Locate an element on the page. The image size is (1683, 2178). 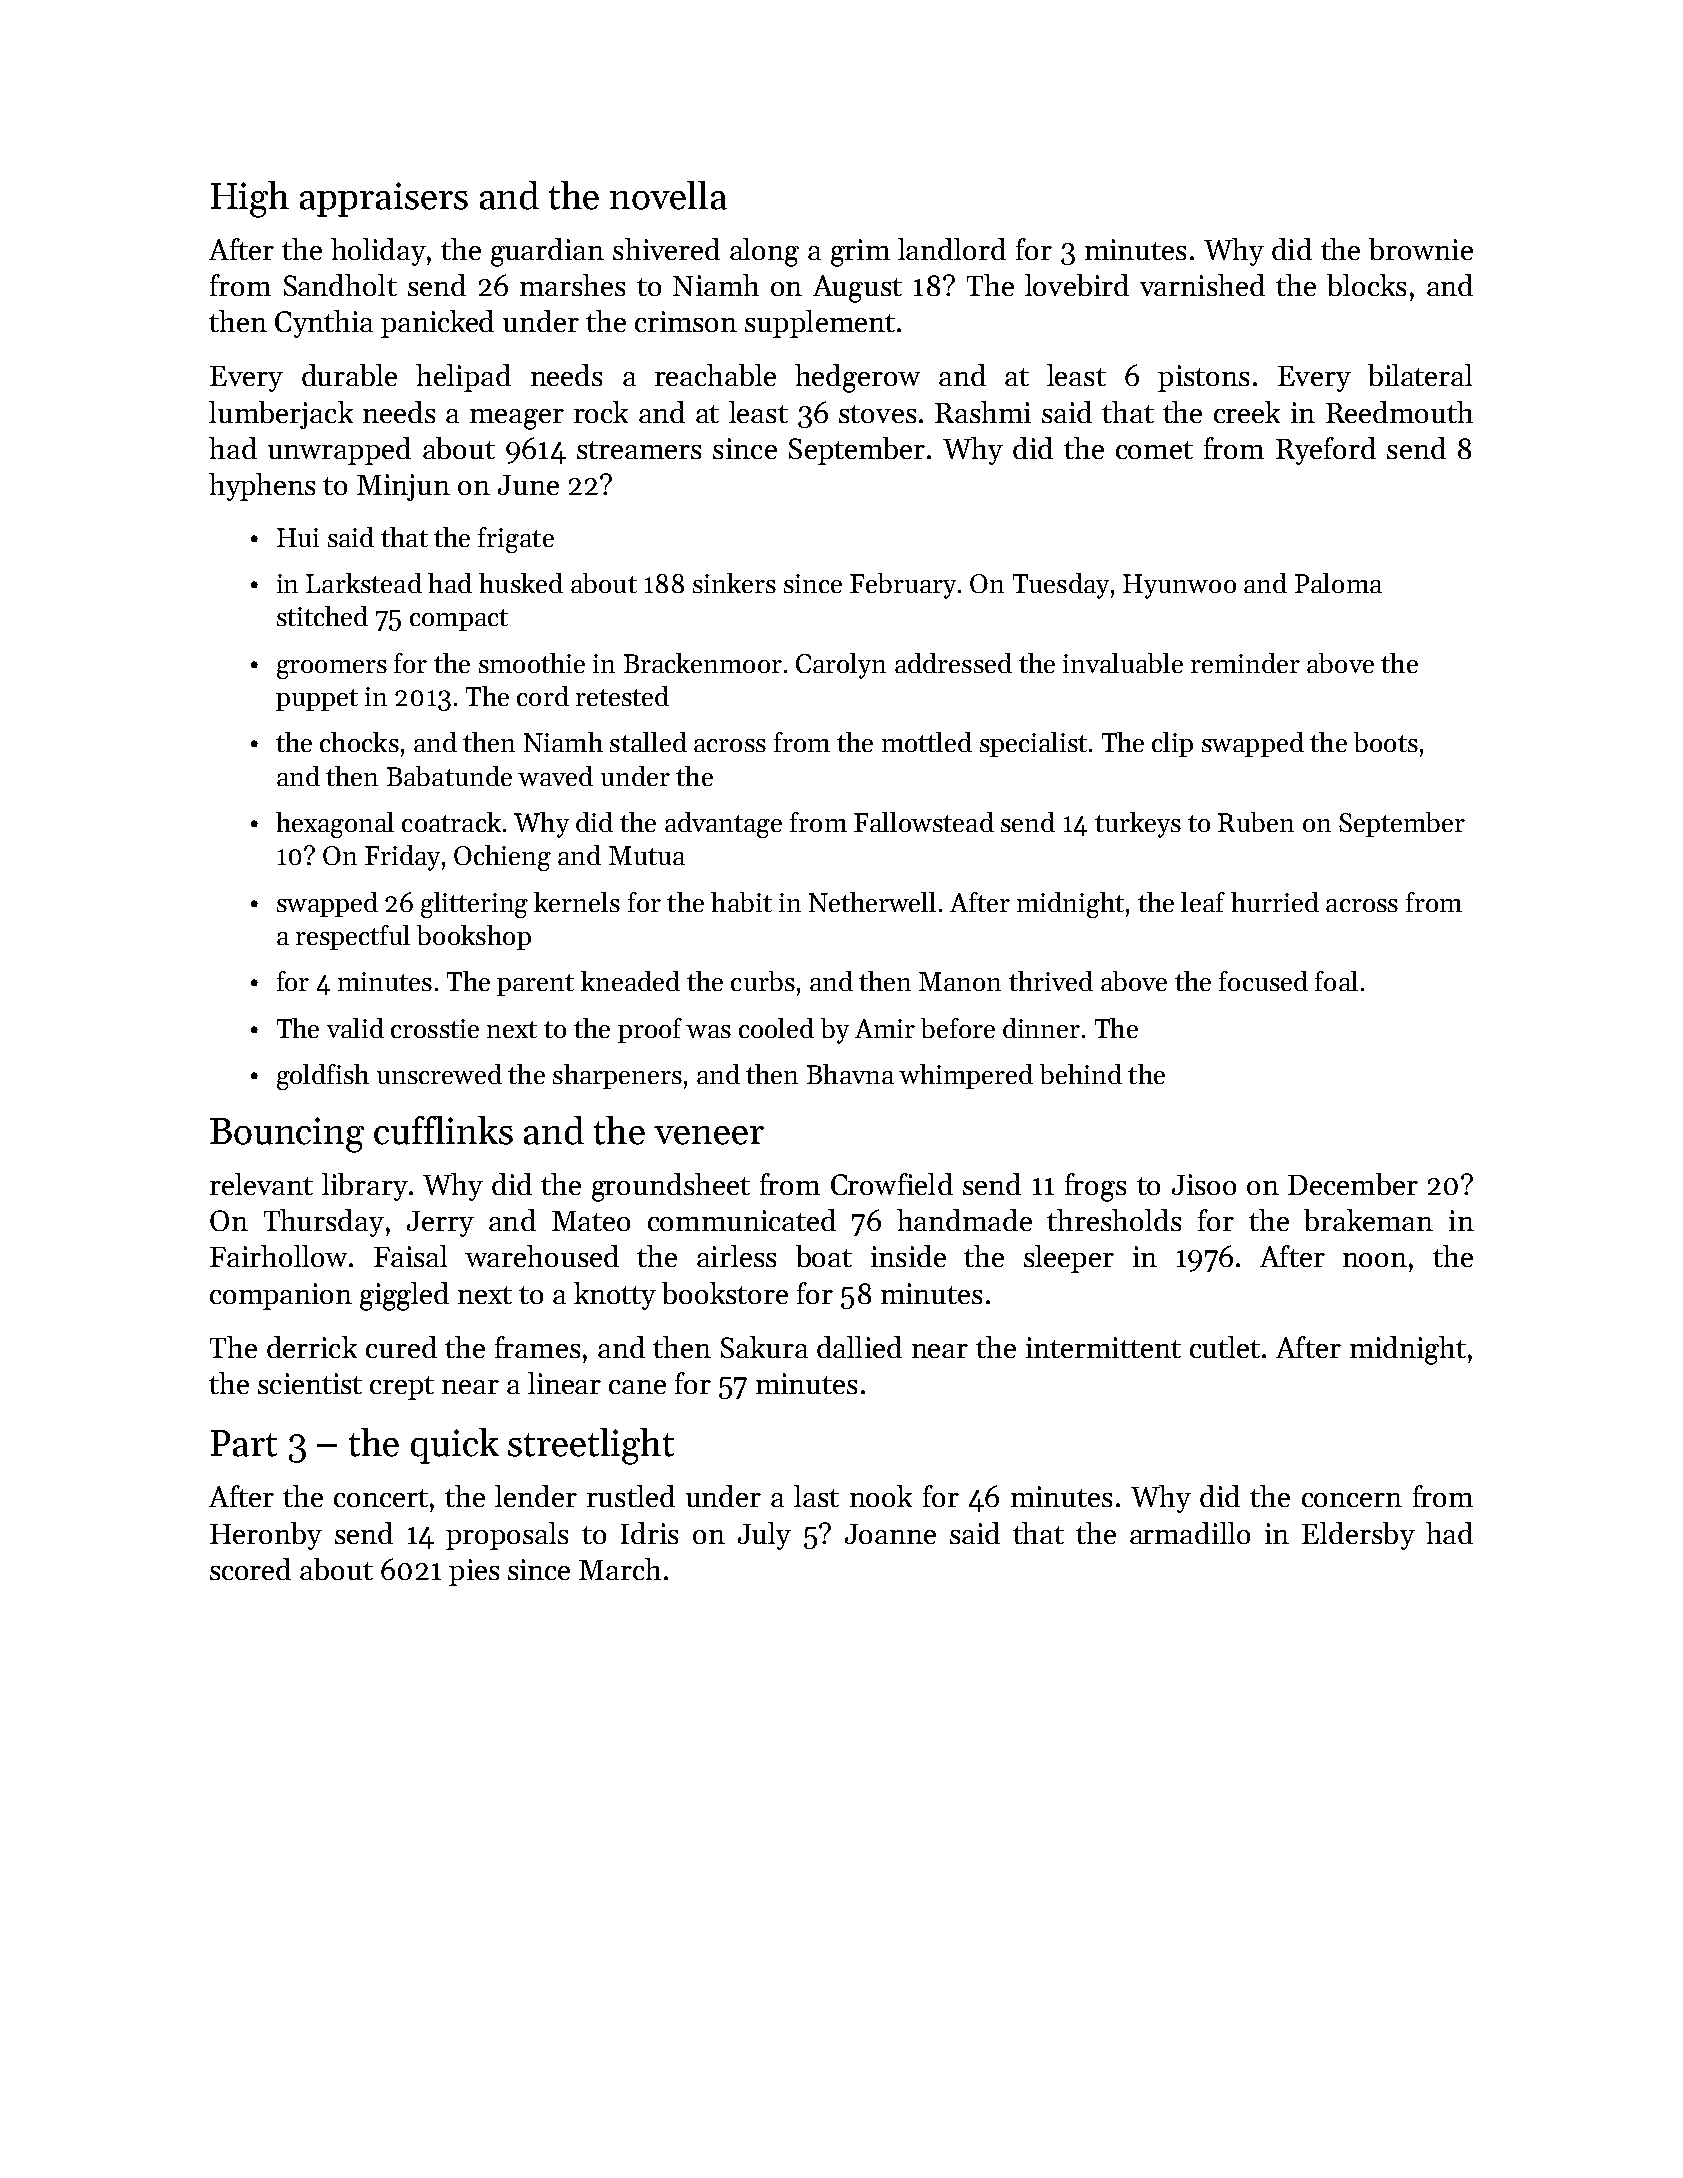
helipad is located at coordinates (463, 378).
